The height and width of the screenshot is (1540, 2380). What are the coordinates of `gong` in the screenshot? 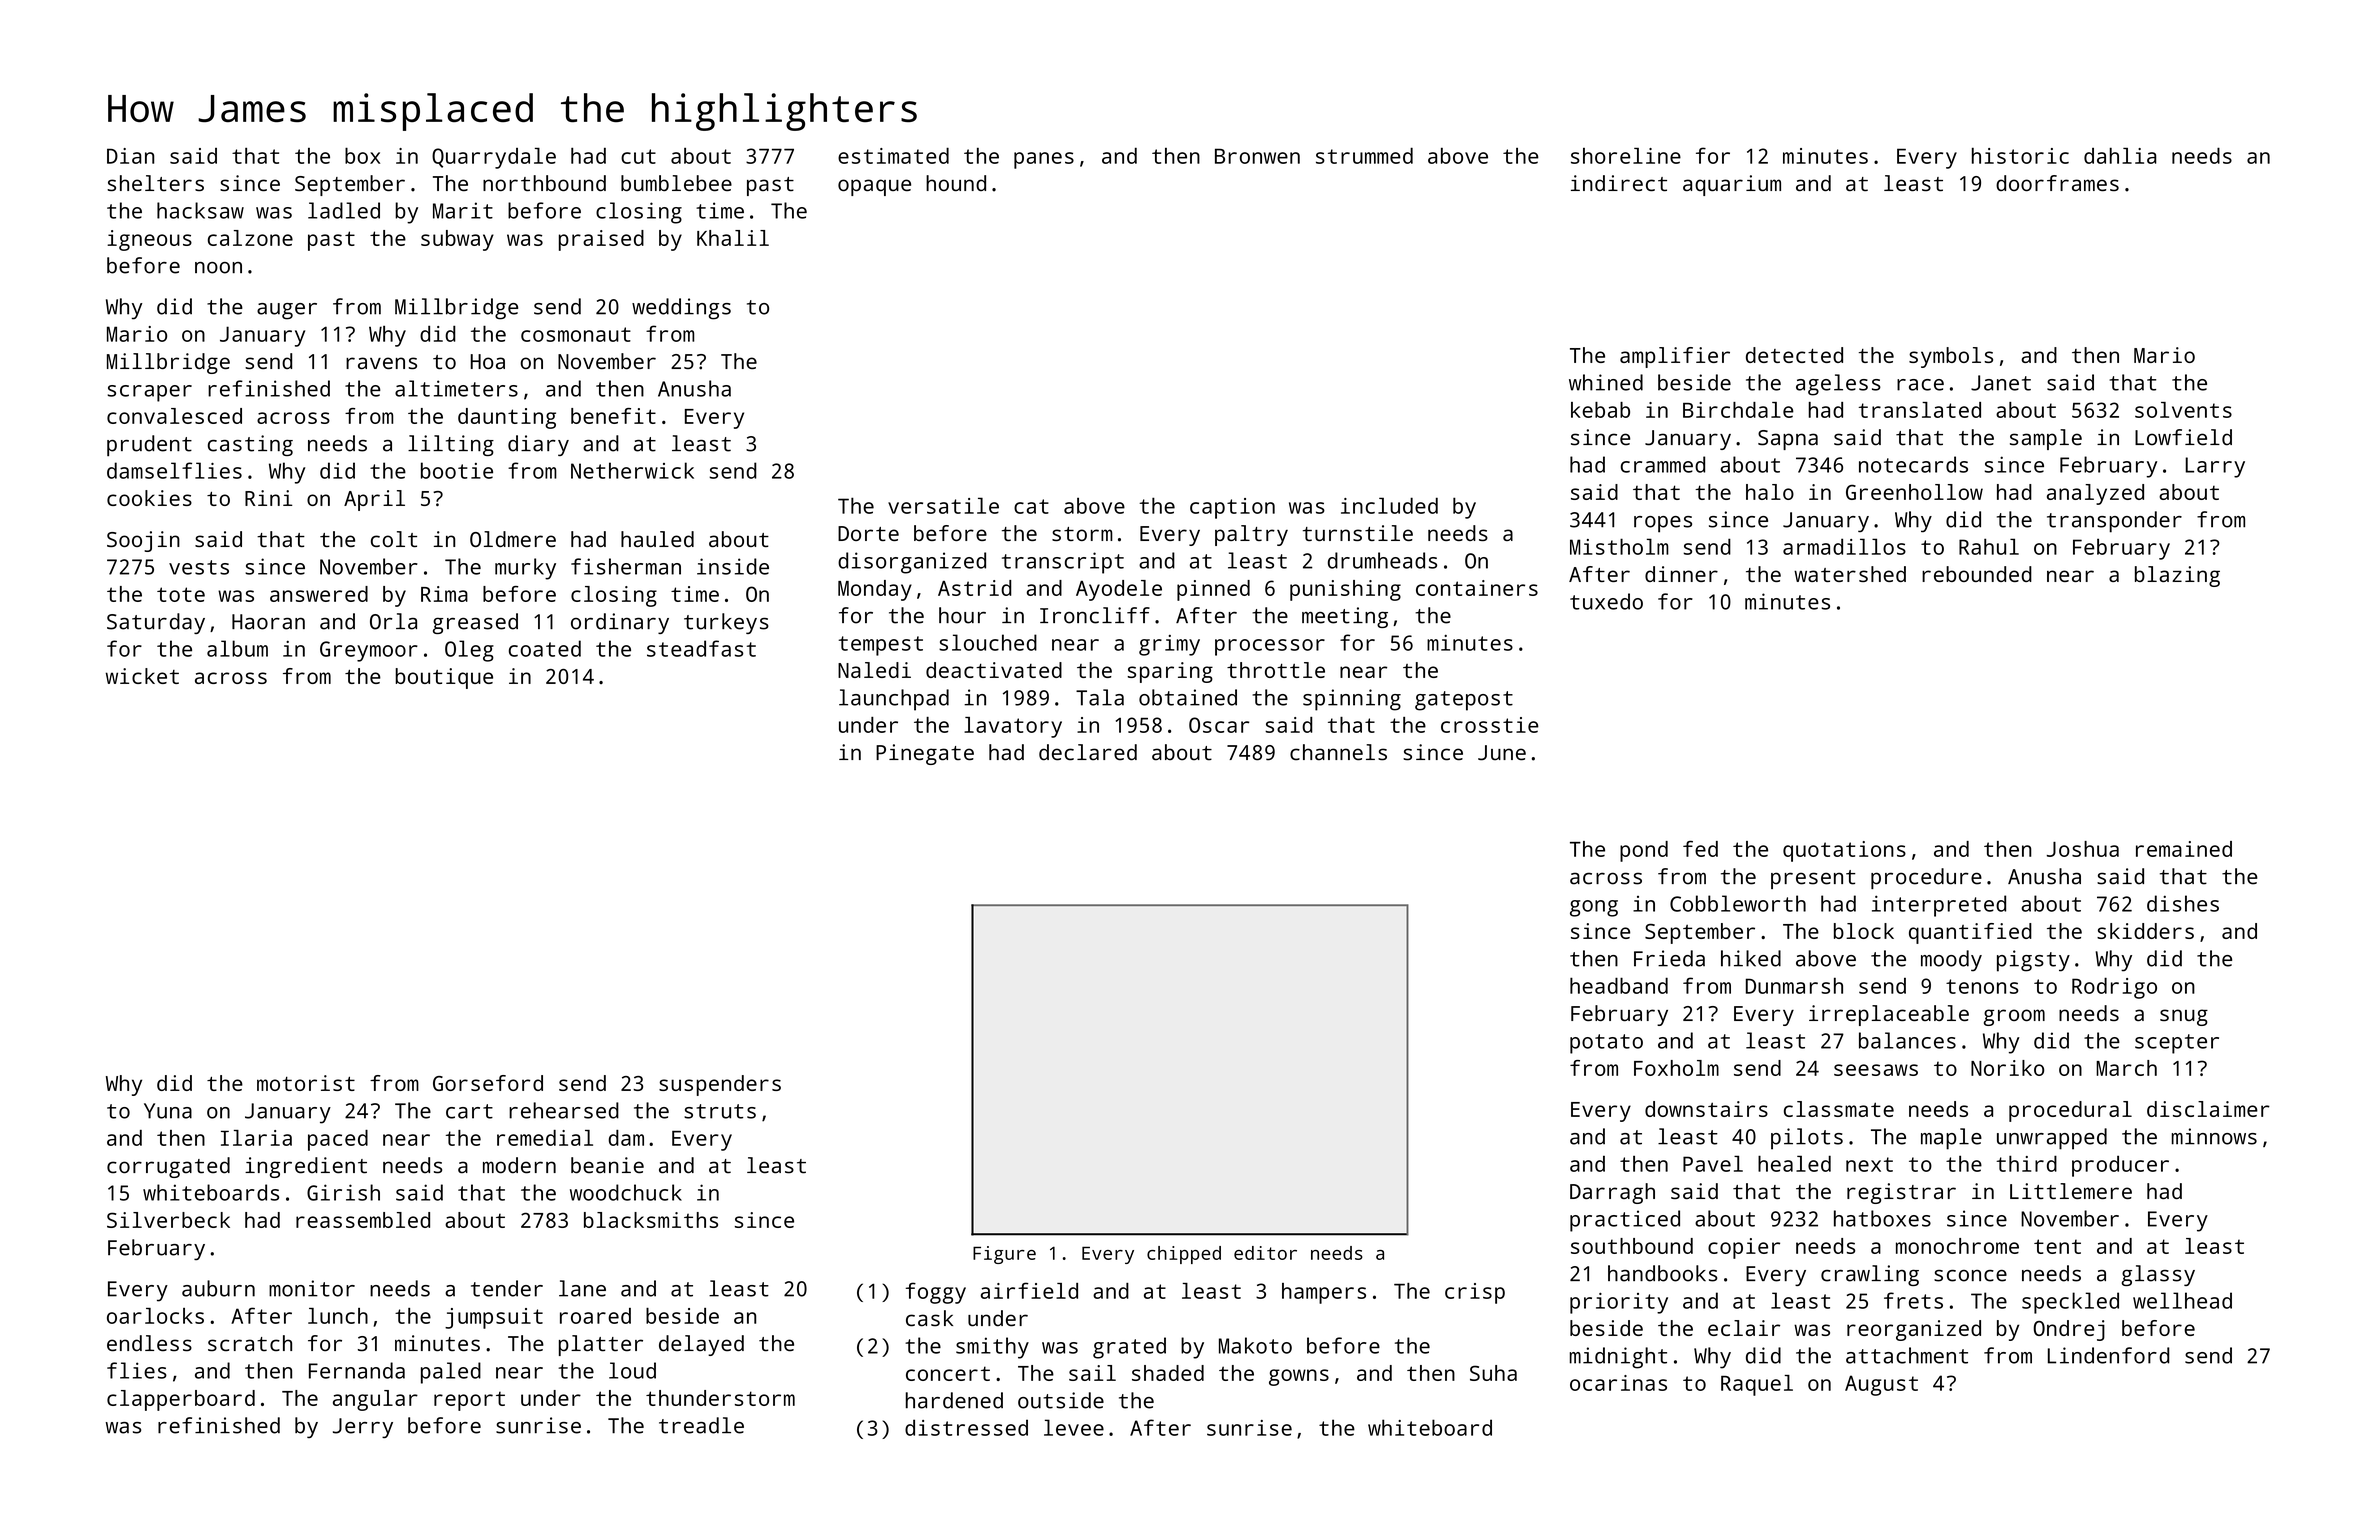 It's located at (1594, 908).
